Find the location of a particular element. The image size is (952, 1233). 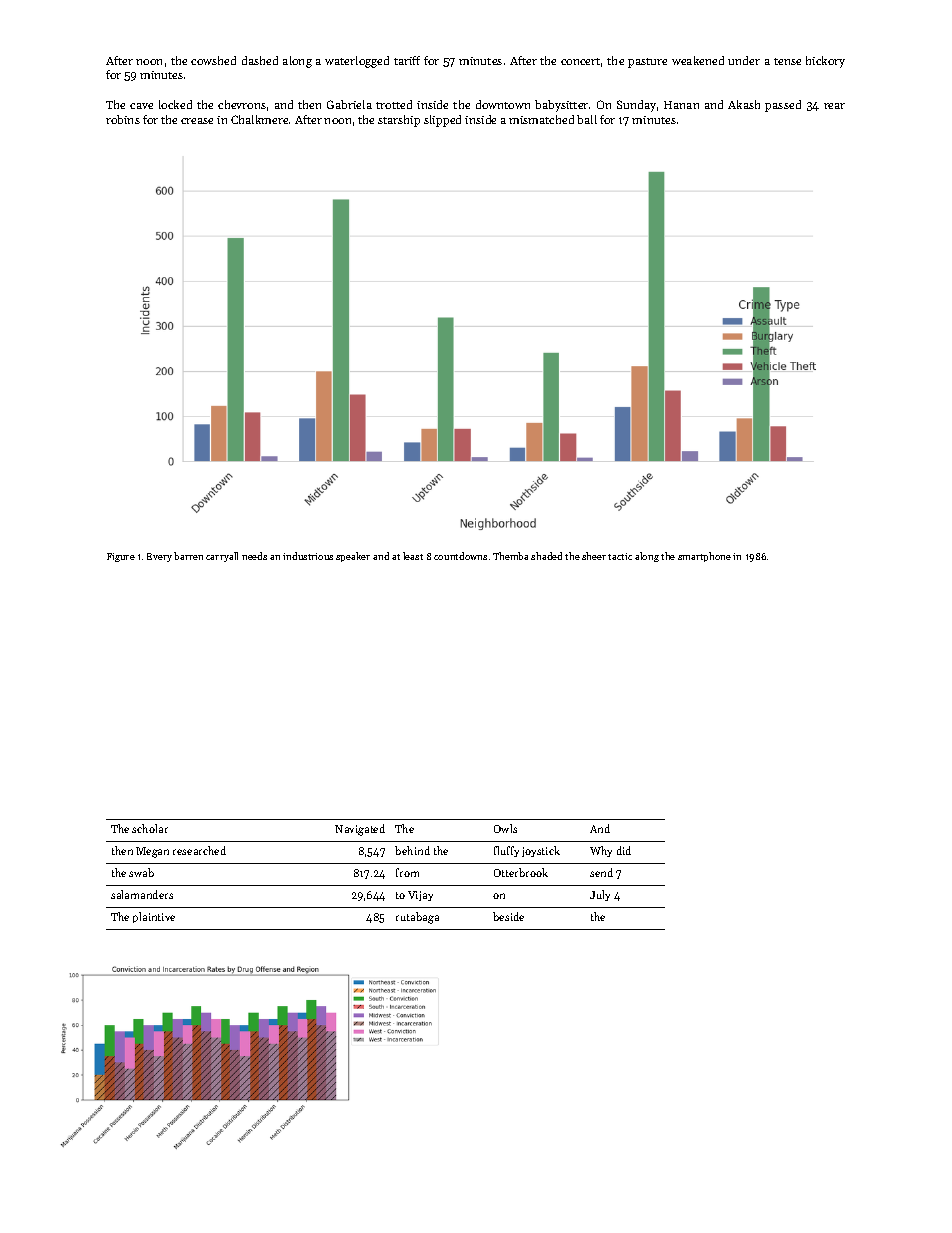

send is located at coordinates (601, 872).
